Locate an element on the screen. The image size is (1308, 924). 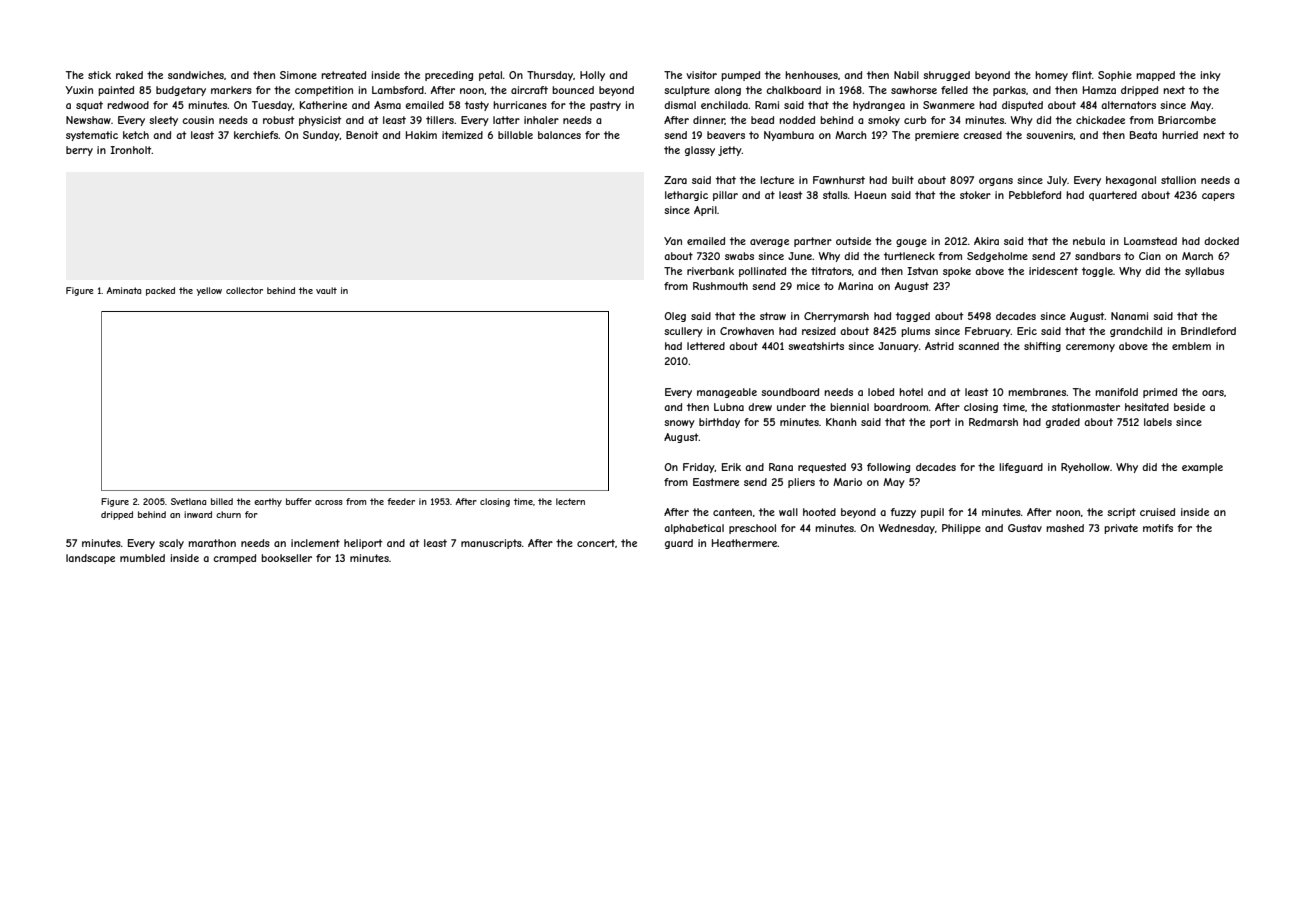
feeder is located at coordinates (401, 501).
